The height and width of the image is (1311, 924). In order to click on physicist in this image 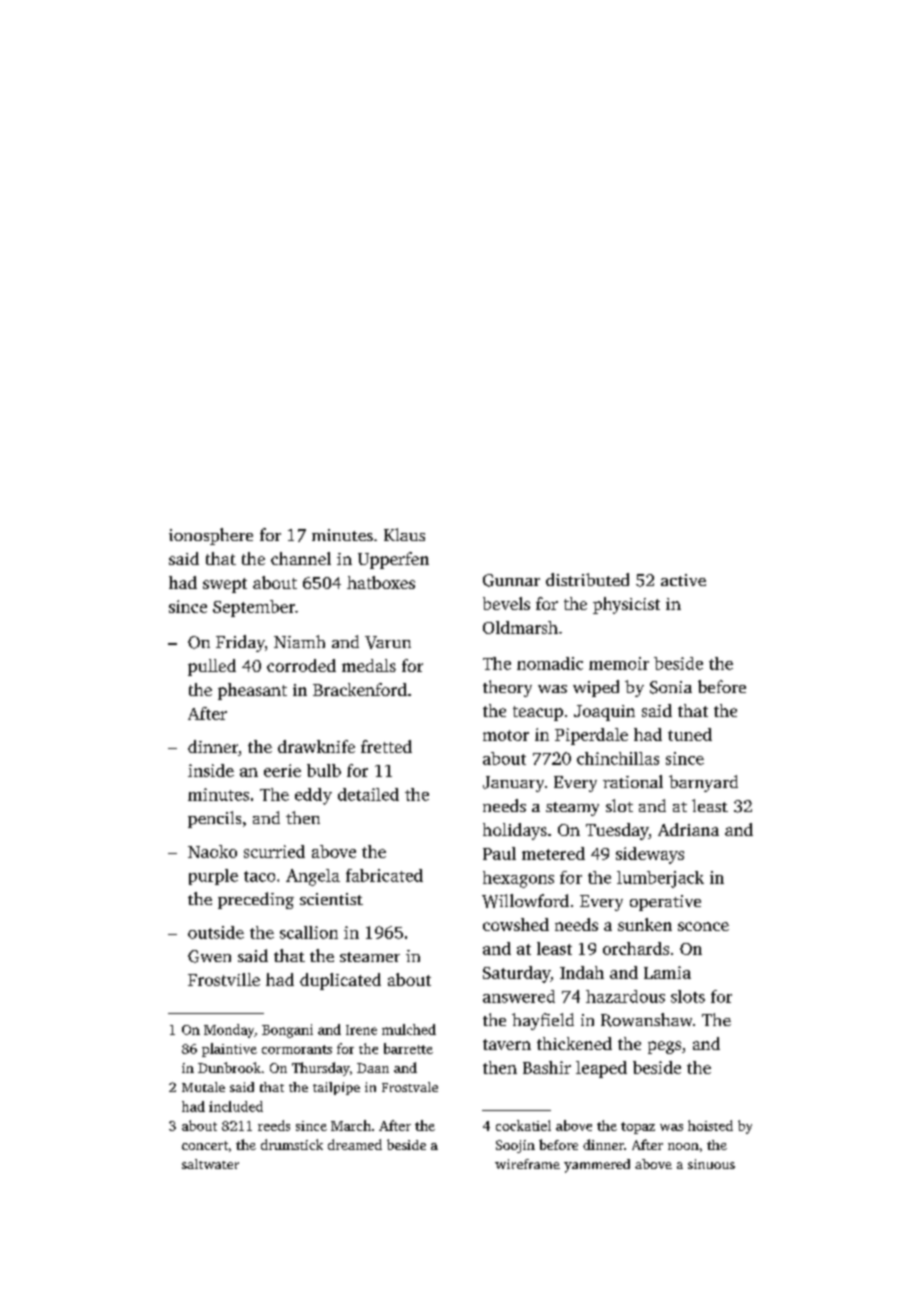, I will do `click(626, 605)`.
